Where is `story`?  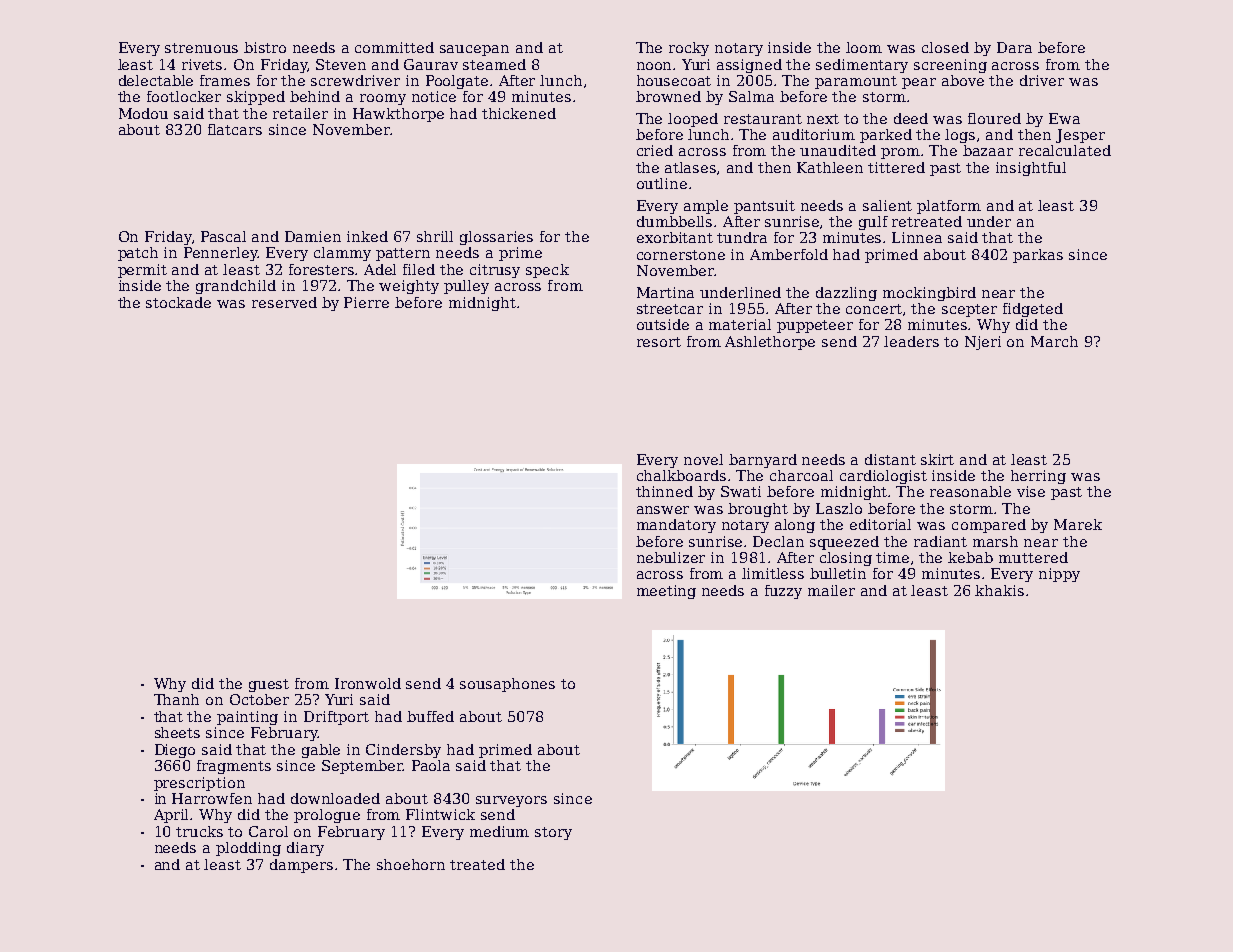 story is located at coordinates (553, 833).
